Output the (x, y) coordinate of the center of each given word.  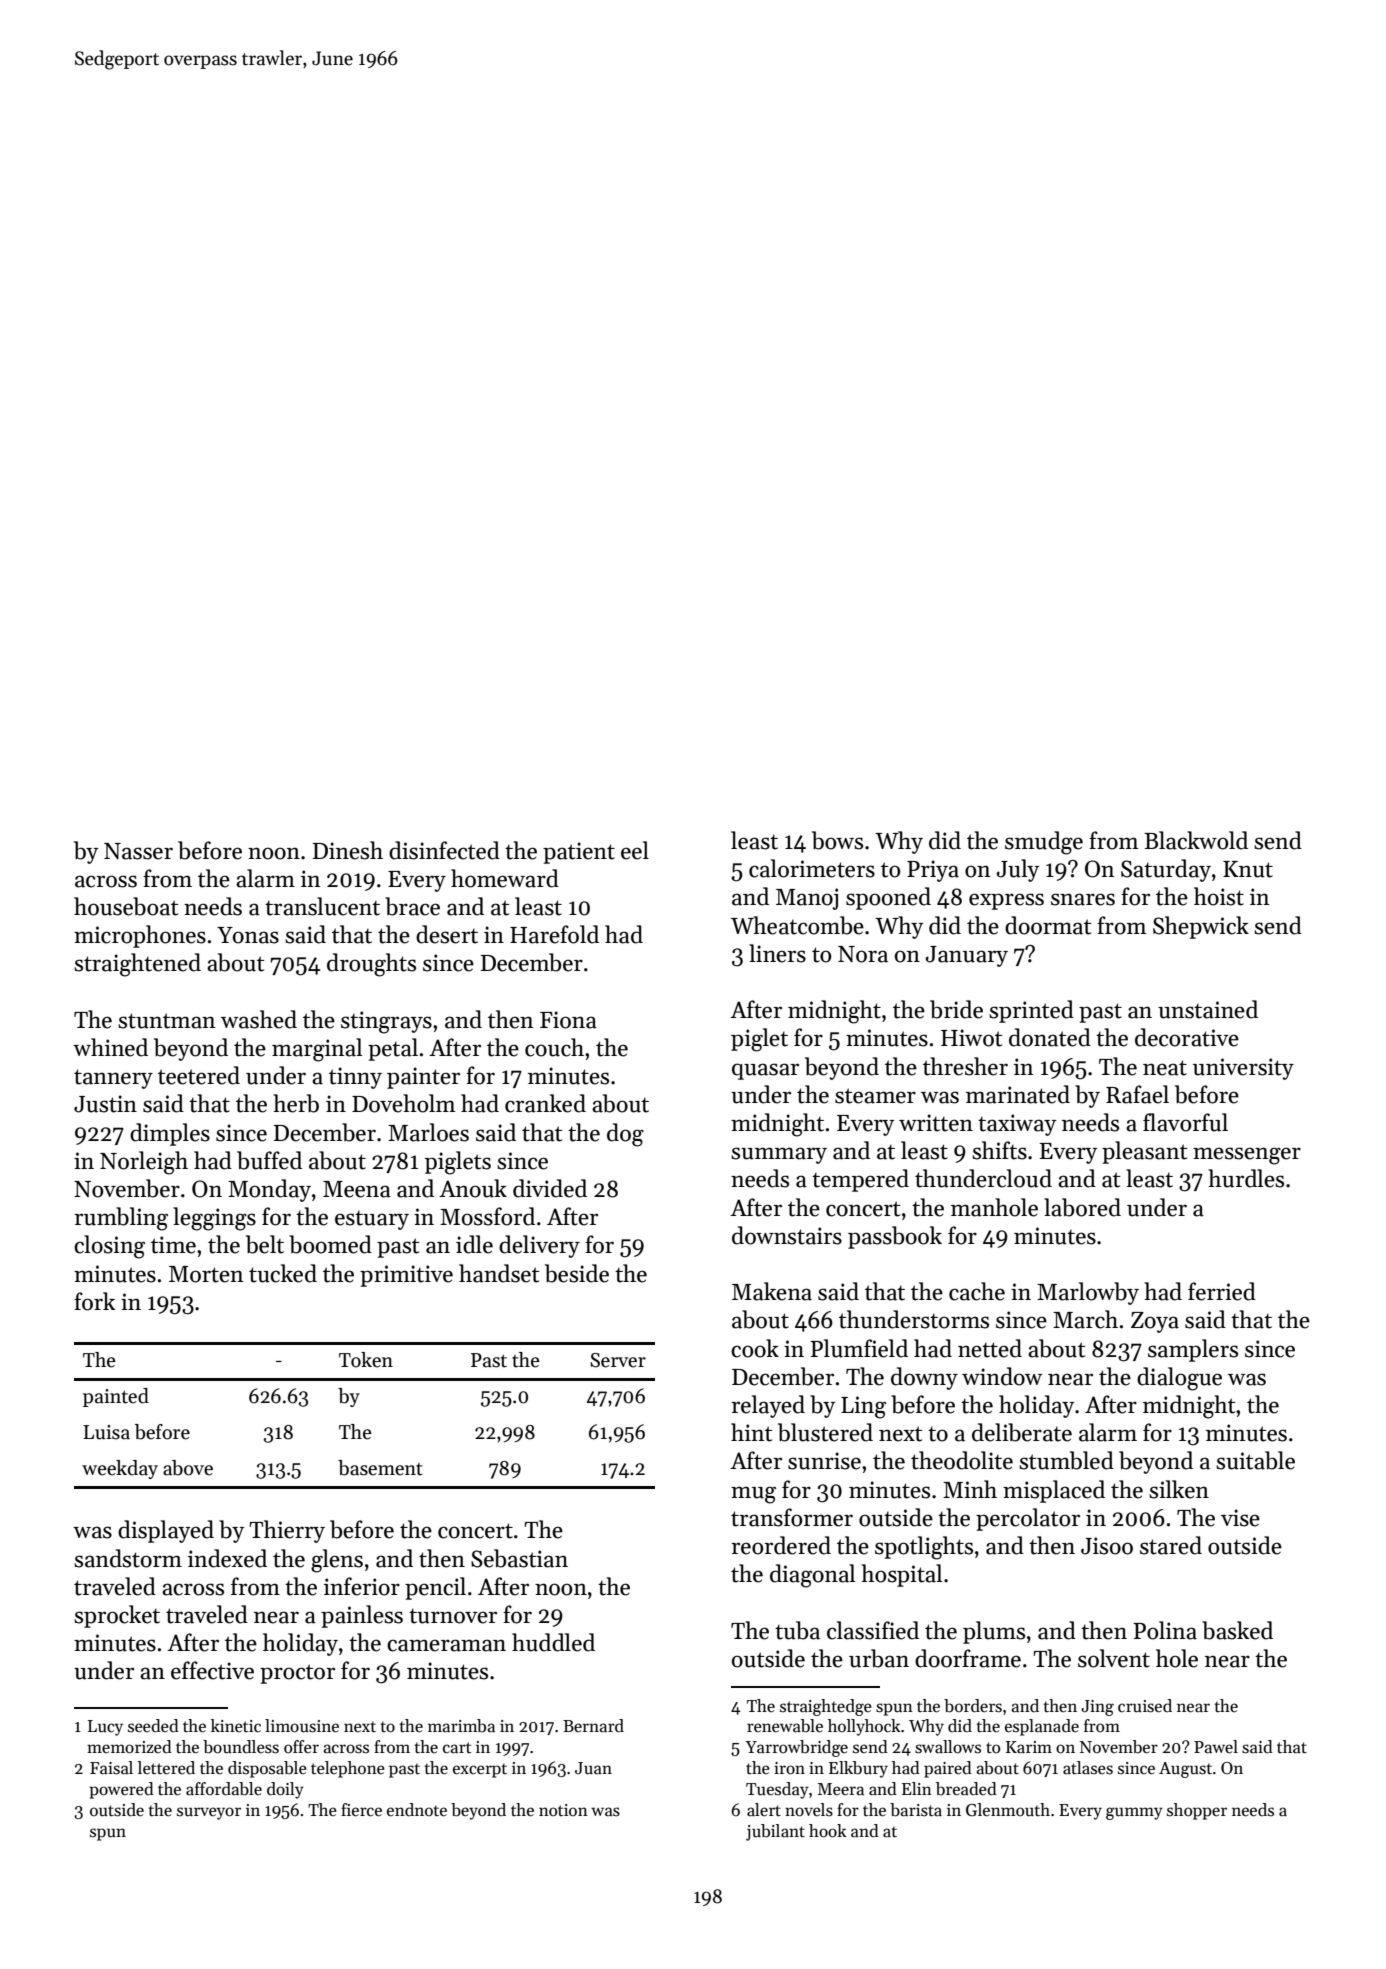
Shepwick (1201, 927)
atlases (1088, 1768)
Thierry (287, 1531)
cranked (545, 1103)
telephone (348, 1769)
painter (423, 1078)
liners (777, 953)
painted (116, 1397)
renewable (785, 1726)
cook (755, 1348)
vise (1240, 1518)
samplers (1193, 1350)
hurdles (1246, 1178)
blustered (825, 1432)
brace (412, 906)
